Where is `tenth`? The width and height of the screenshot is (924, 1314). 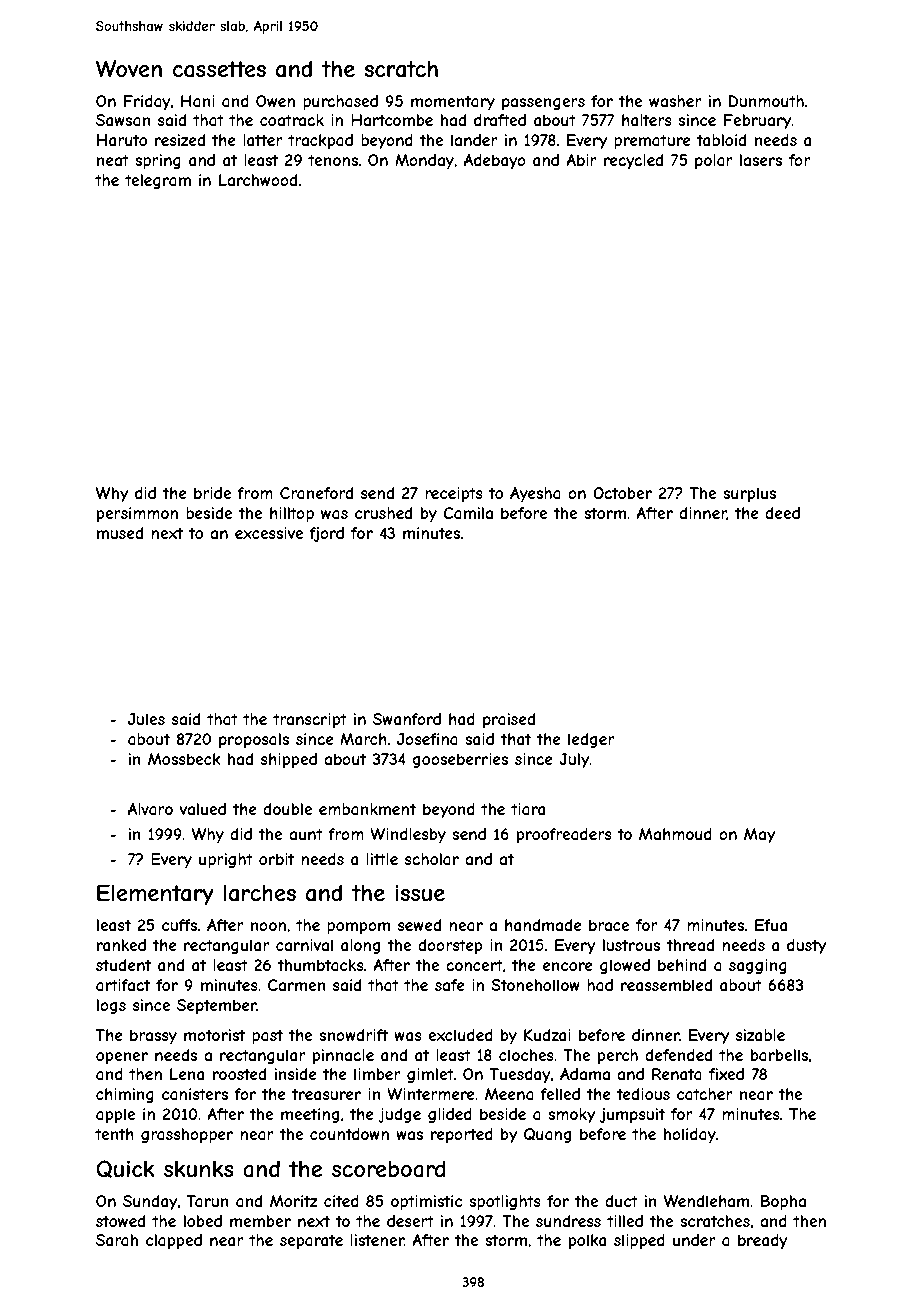
tenth is located at coordinates (114, 1134).
